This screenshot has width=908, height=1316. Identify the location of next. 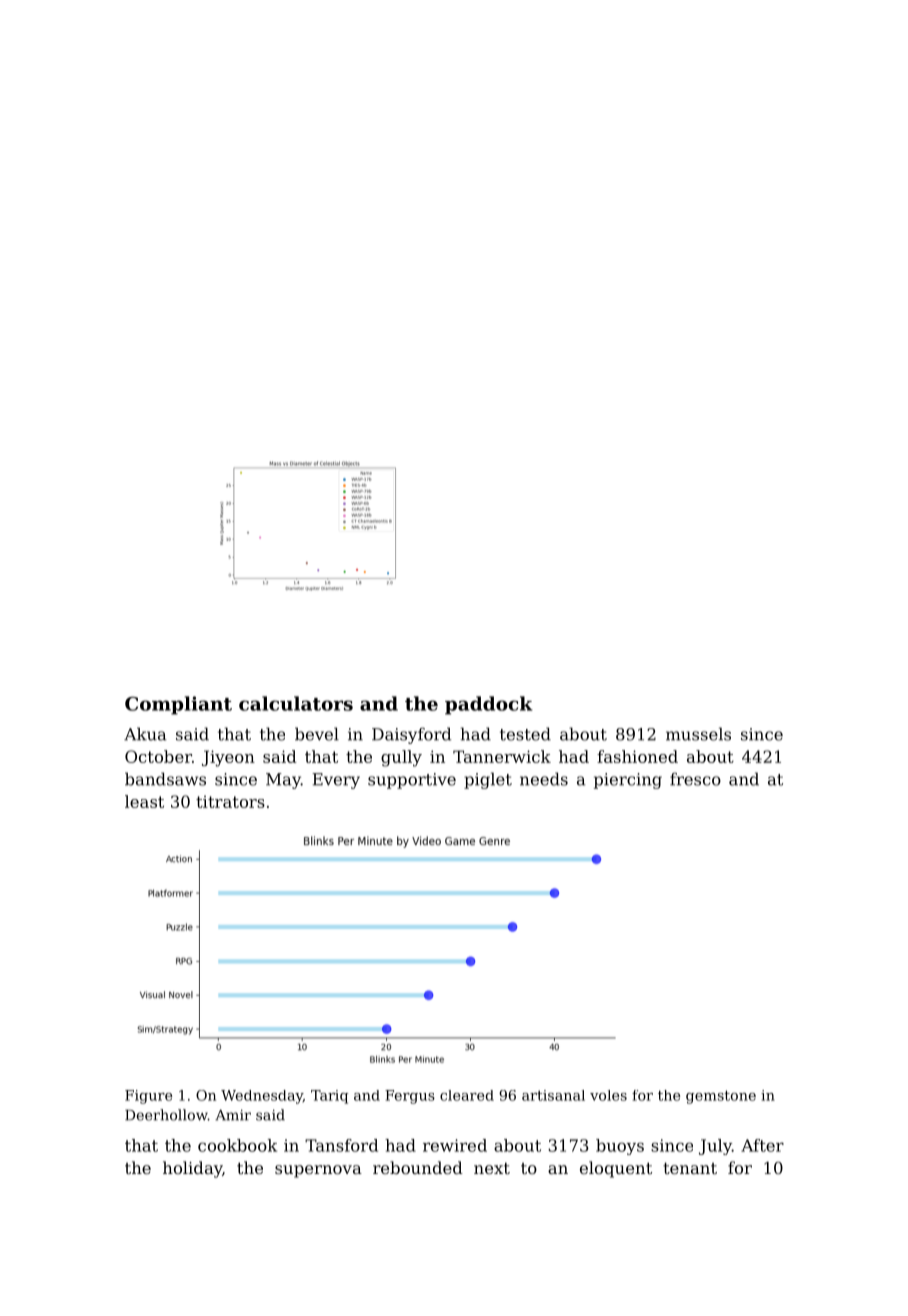
(492, 1168).
